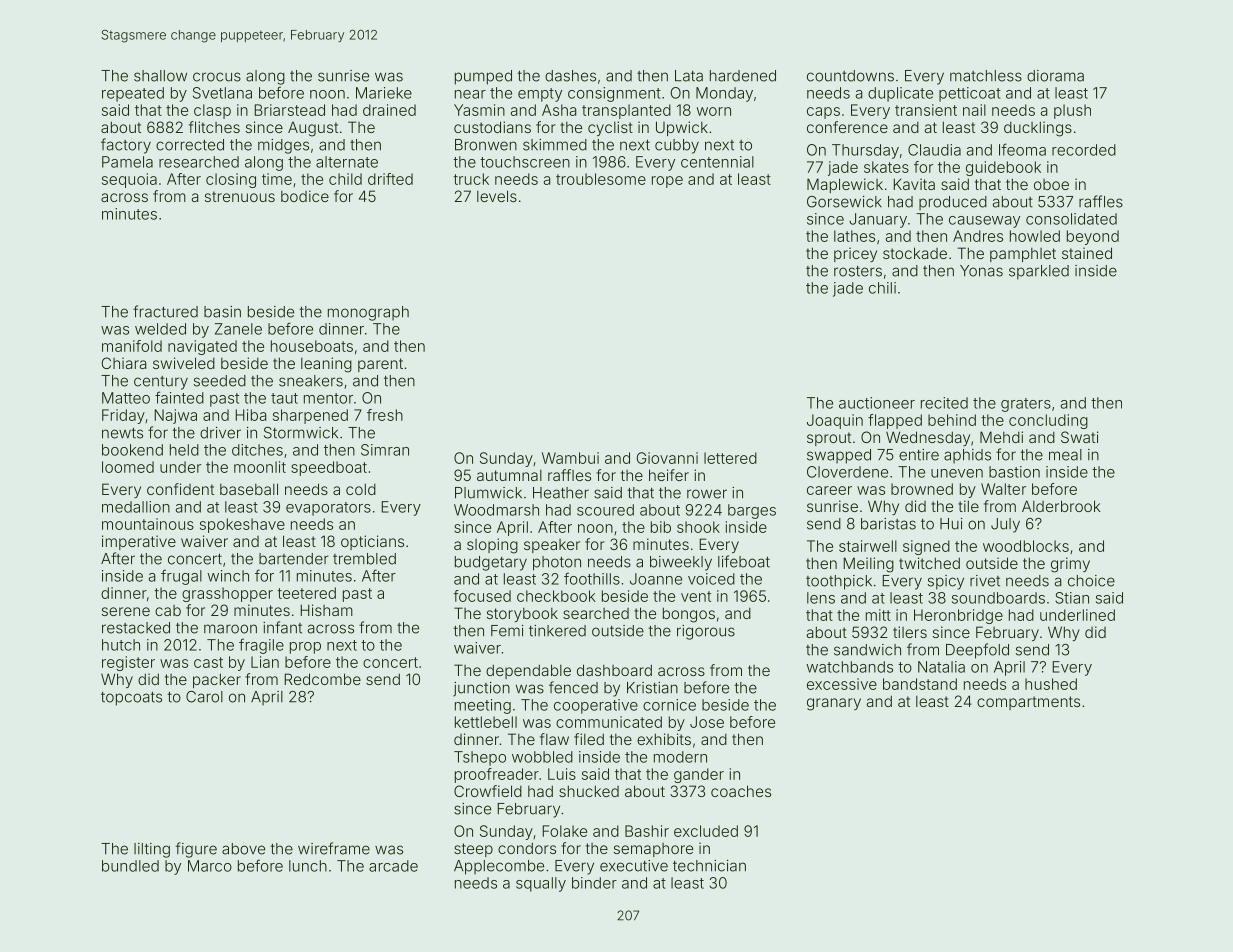 This screenshot has width=1233, height=952. I want to click on Joaquin, so click(835, 421).
